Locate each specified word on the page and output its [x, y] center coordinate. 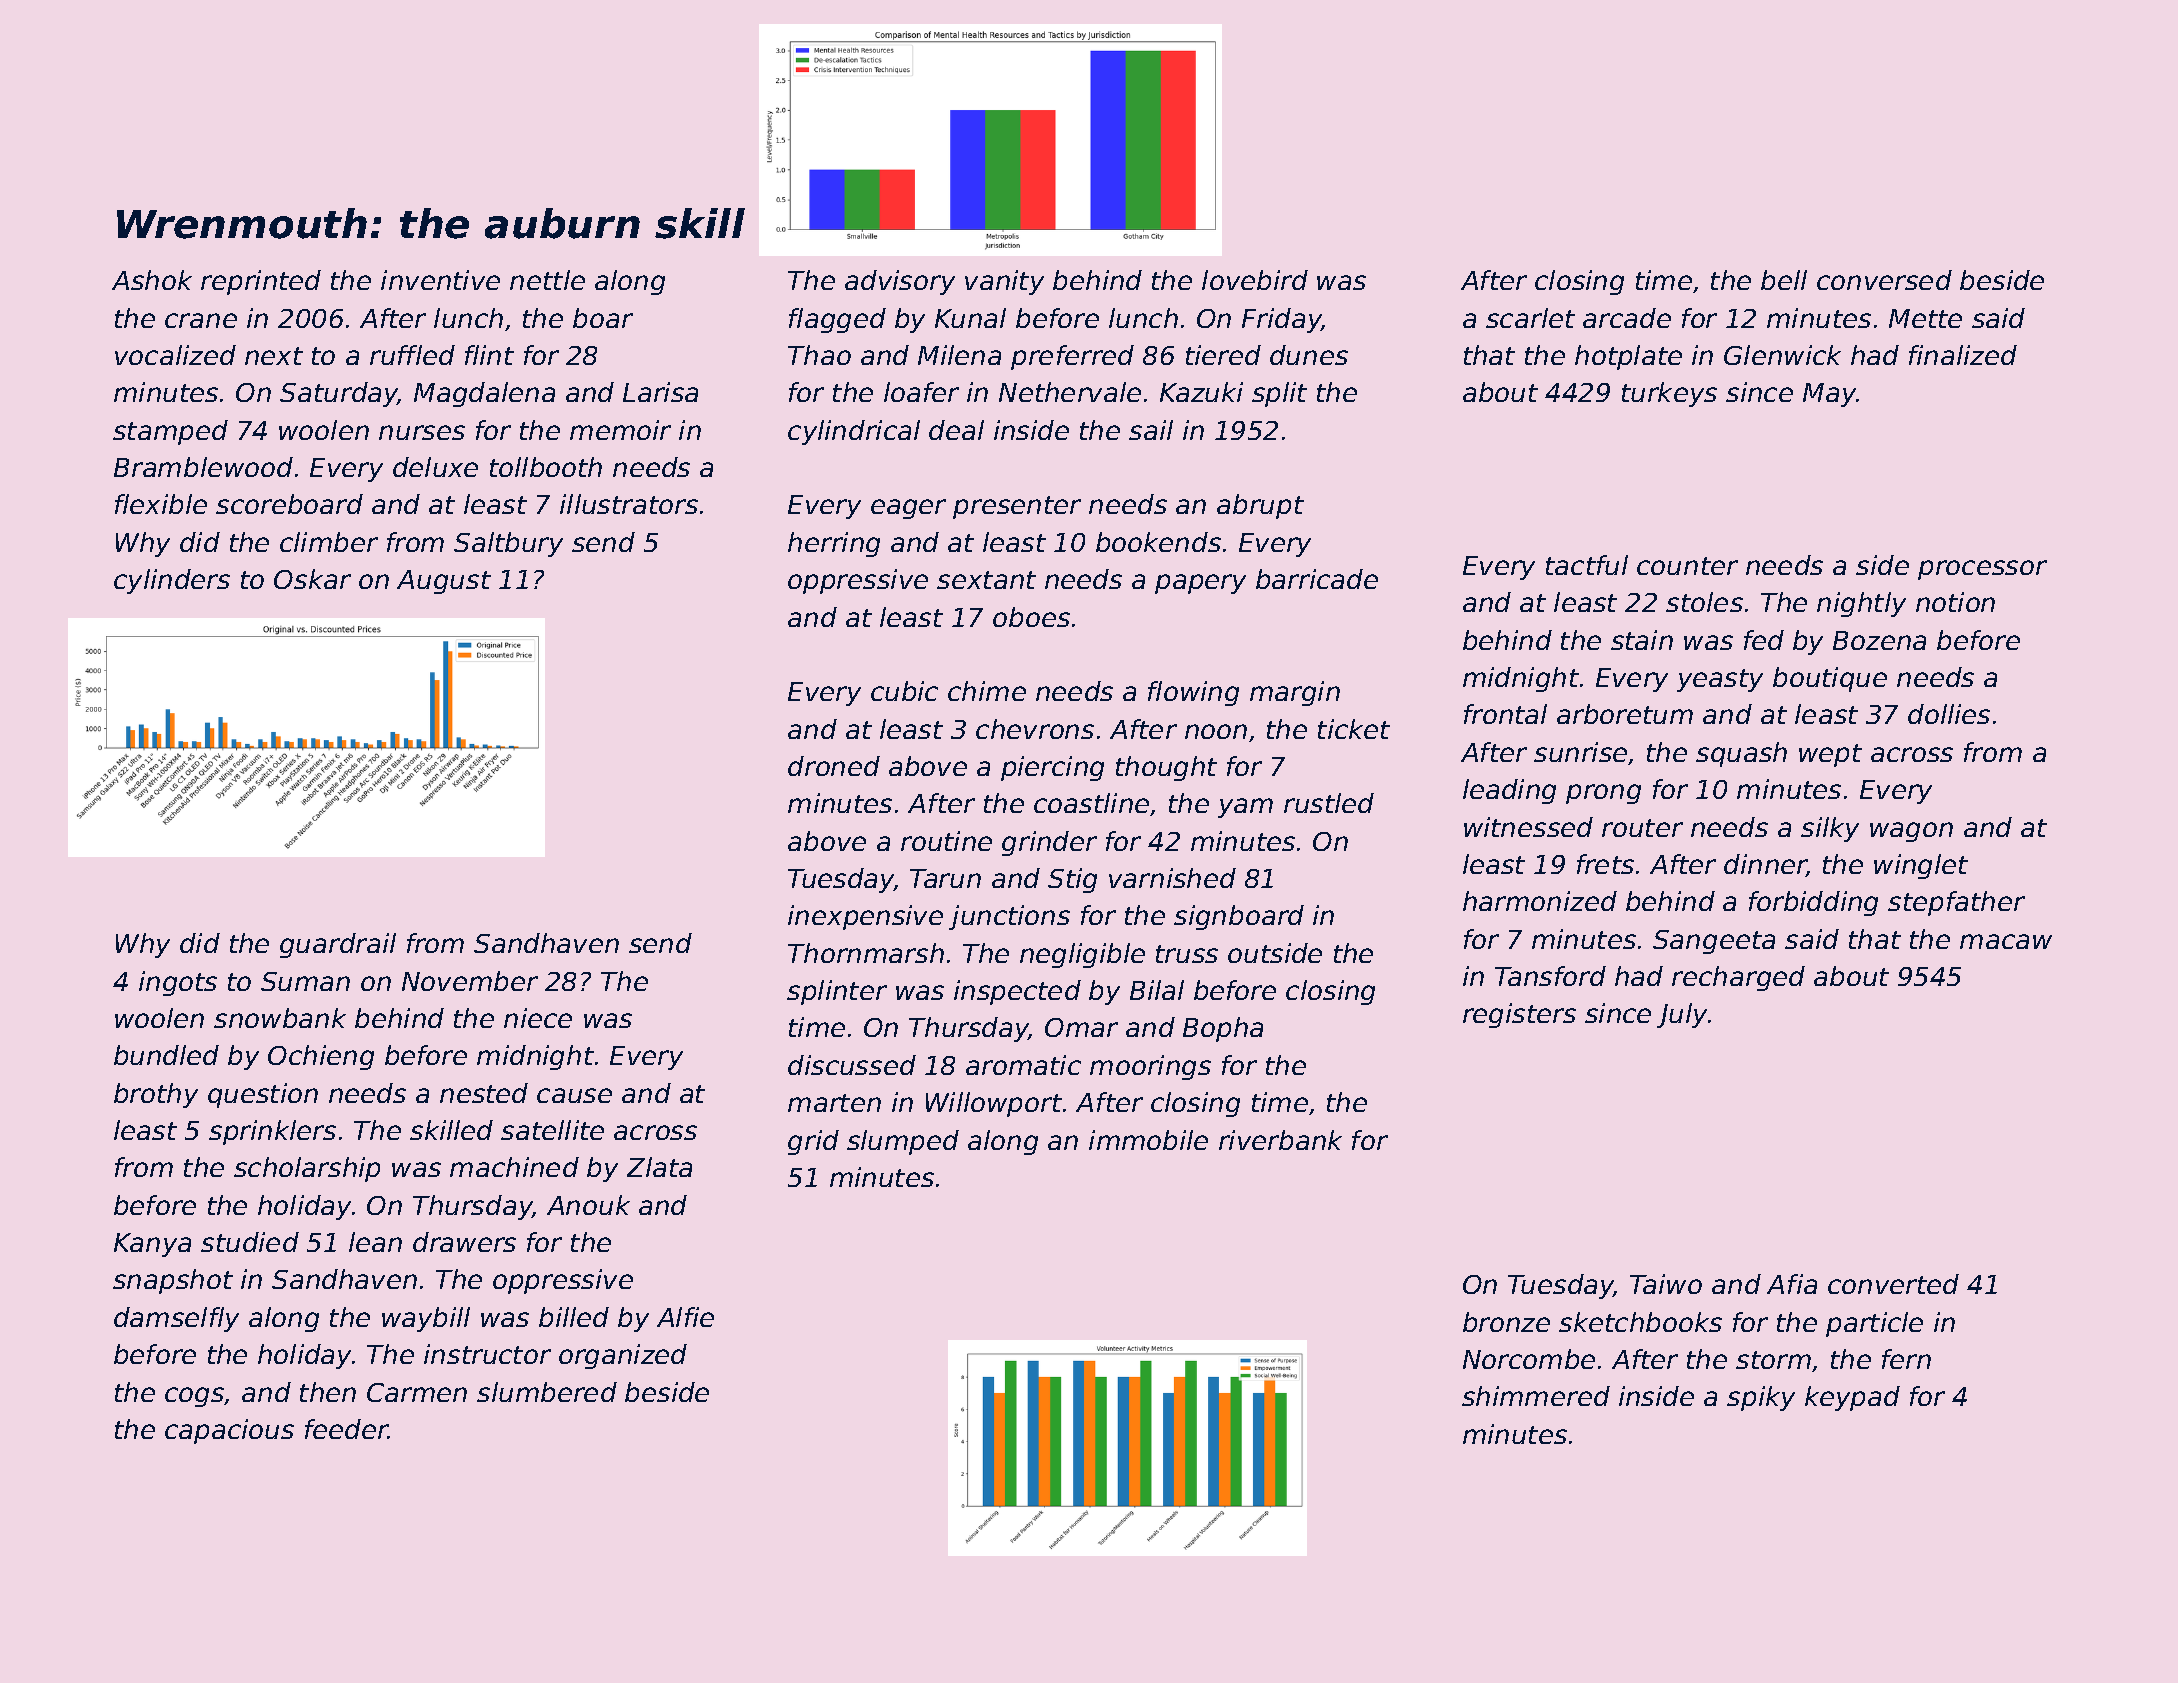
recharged [1738, 978]
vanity [1004, 282]
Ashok [152, 280]
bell [1784, 280]
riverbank [1280, 1140]
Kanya [152, 1245]
